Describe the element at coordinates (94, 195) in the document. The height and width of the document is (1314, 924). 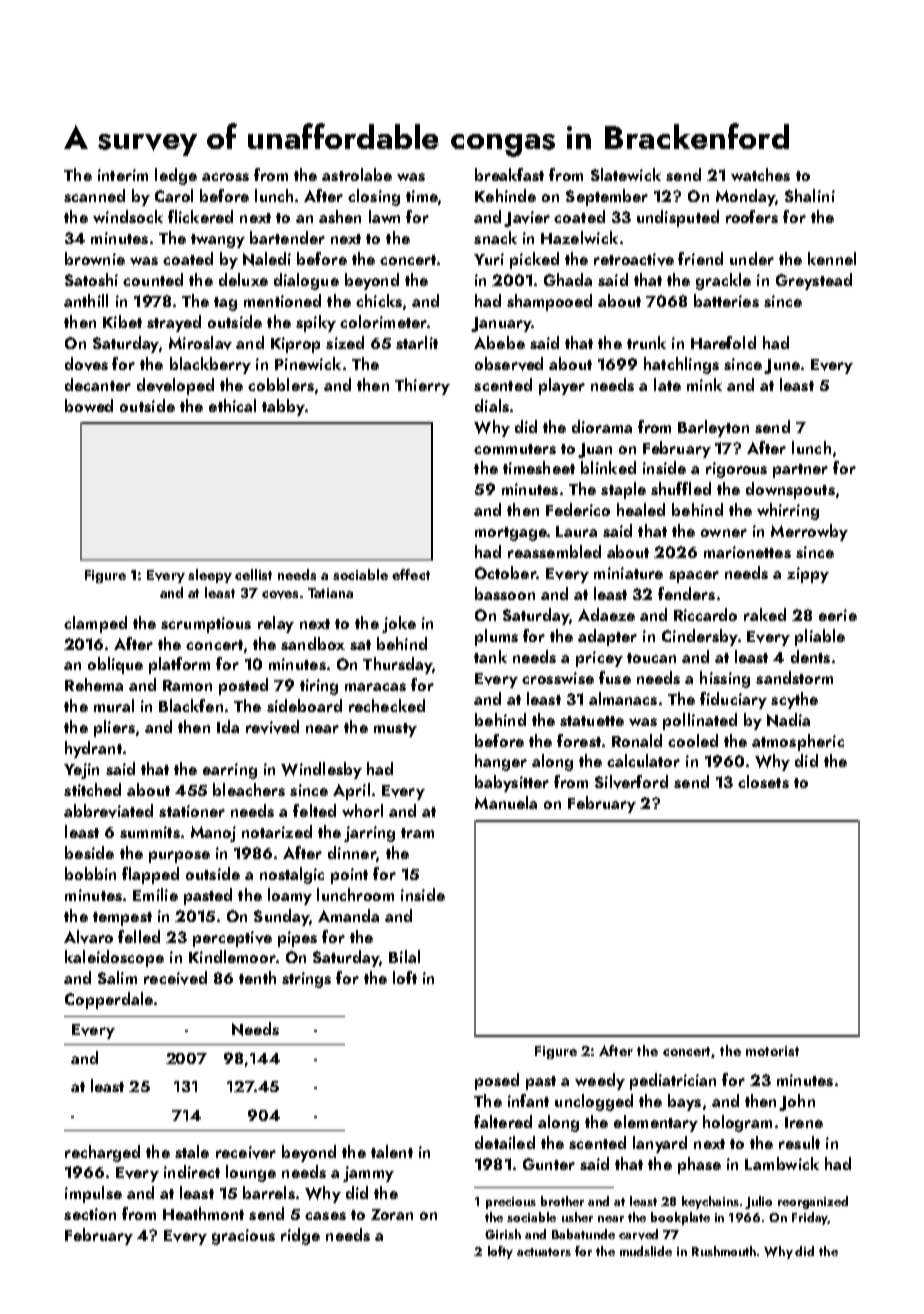
I see `scanned` at that location.
